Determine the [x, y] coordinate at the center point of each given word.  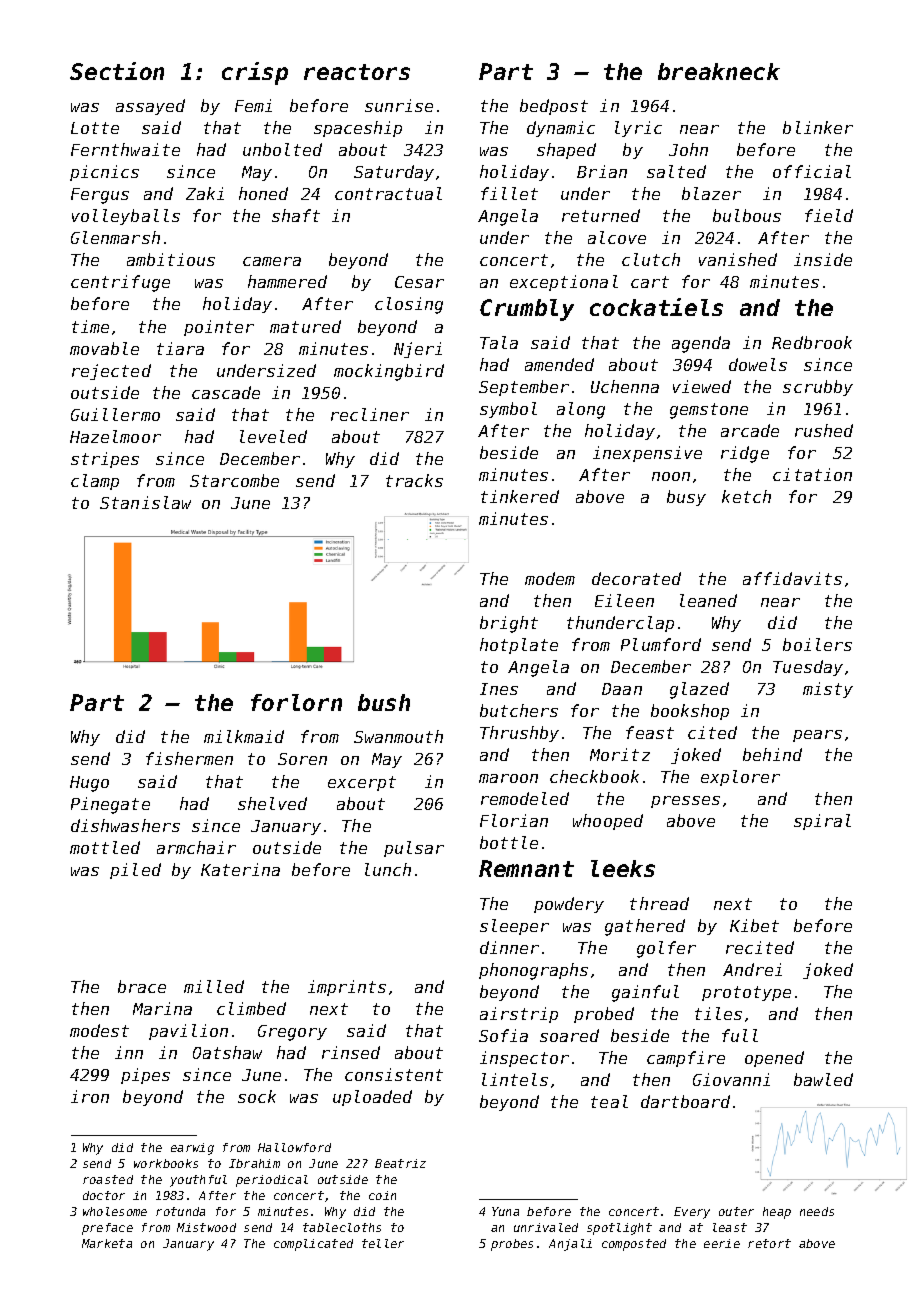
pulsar [414, 849]
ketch [746, 496]
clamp [95, 482]
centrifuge [120, 283]
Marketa [107, 1243]
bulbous [747, 215]
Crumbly [527, 310]
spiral [822, 822]
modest [99, 1030]
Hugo [89, 784]
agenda [701, 344]
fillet [509, 193]
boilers [817, 644]
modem [550, 578]
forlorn [296, 702]
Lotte [95, 128]
